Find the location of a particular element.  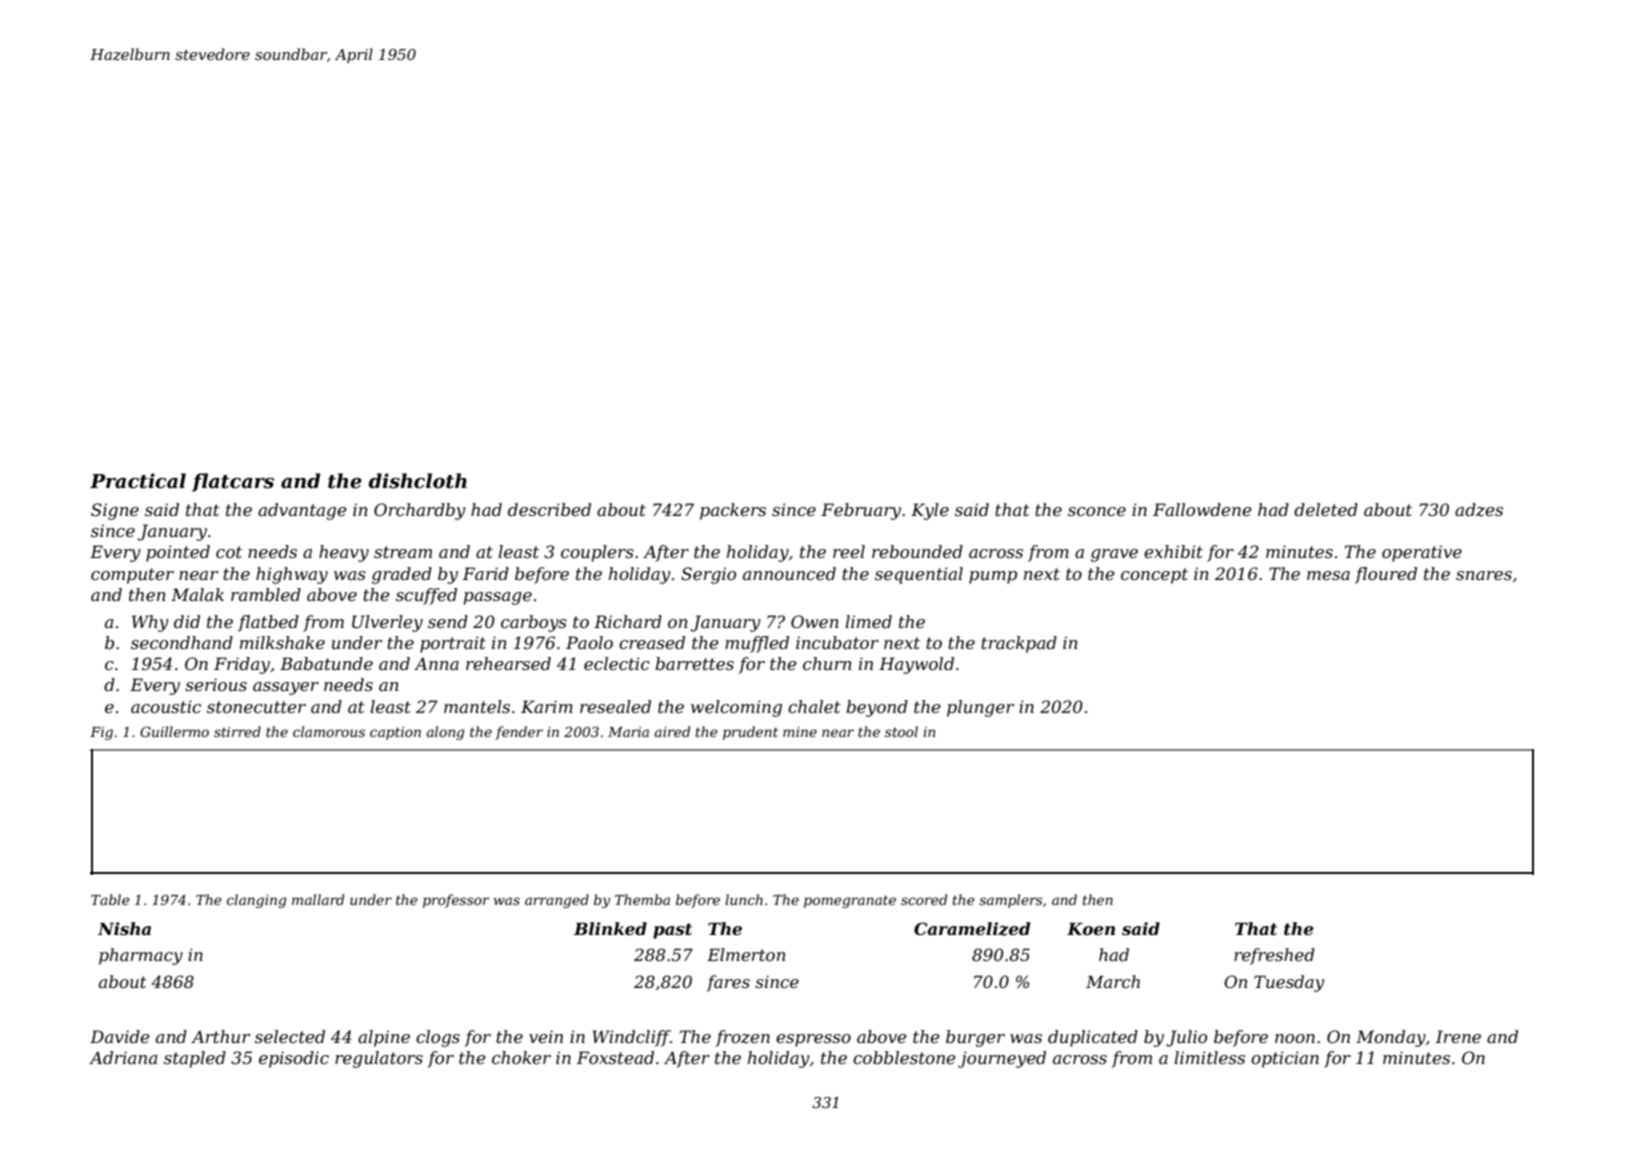

acoustic is located at coordinates (166, 706).
